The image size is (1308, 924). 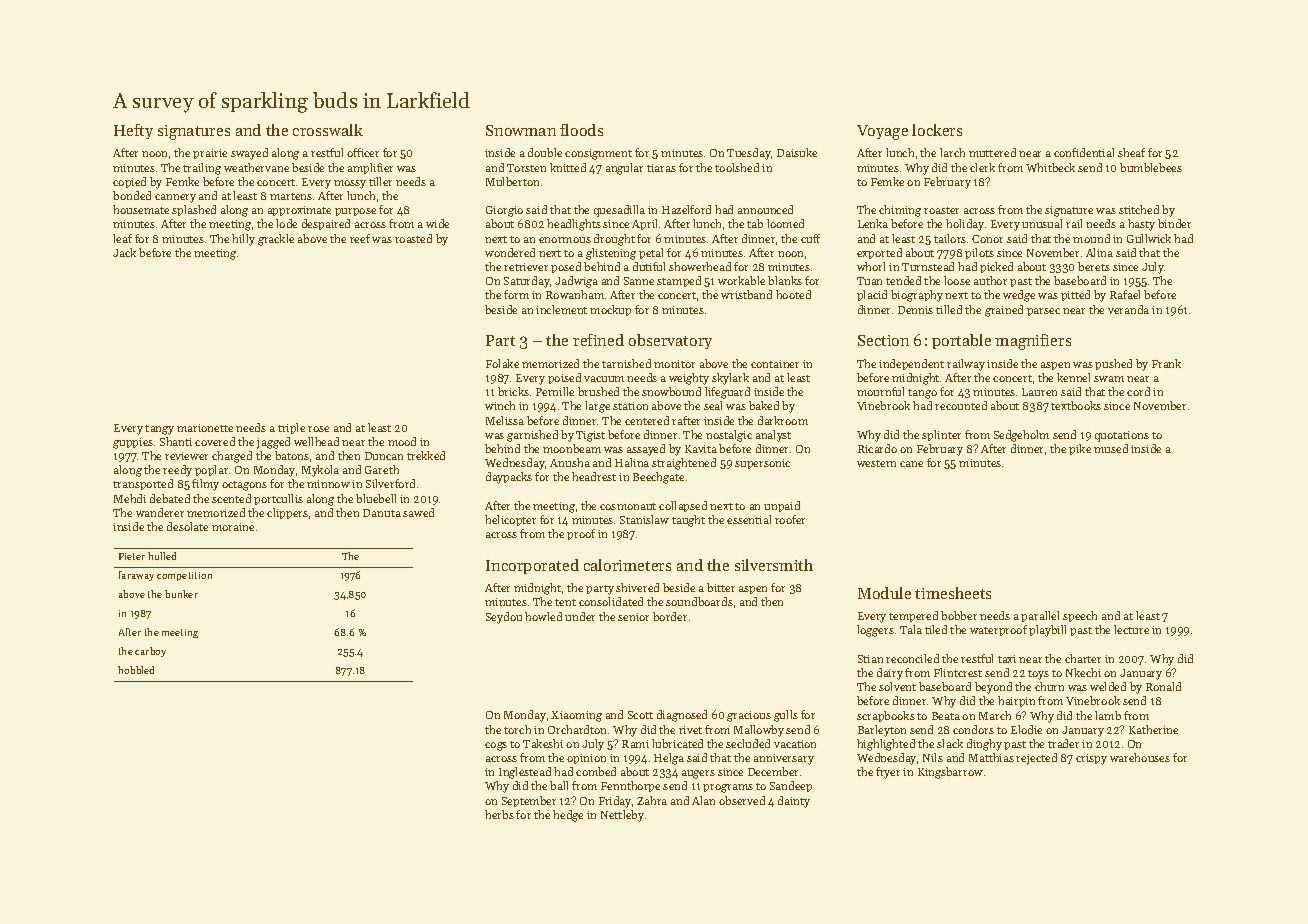 I want to click on filmy, so click(x=205, y=485).
